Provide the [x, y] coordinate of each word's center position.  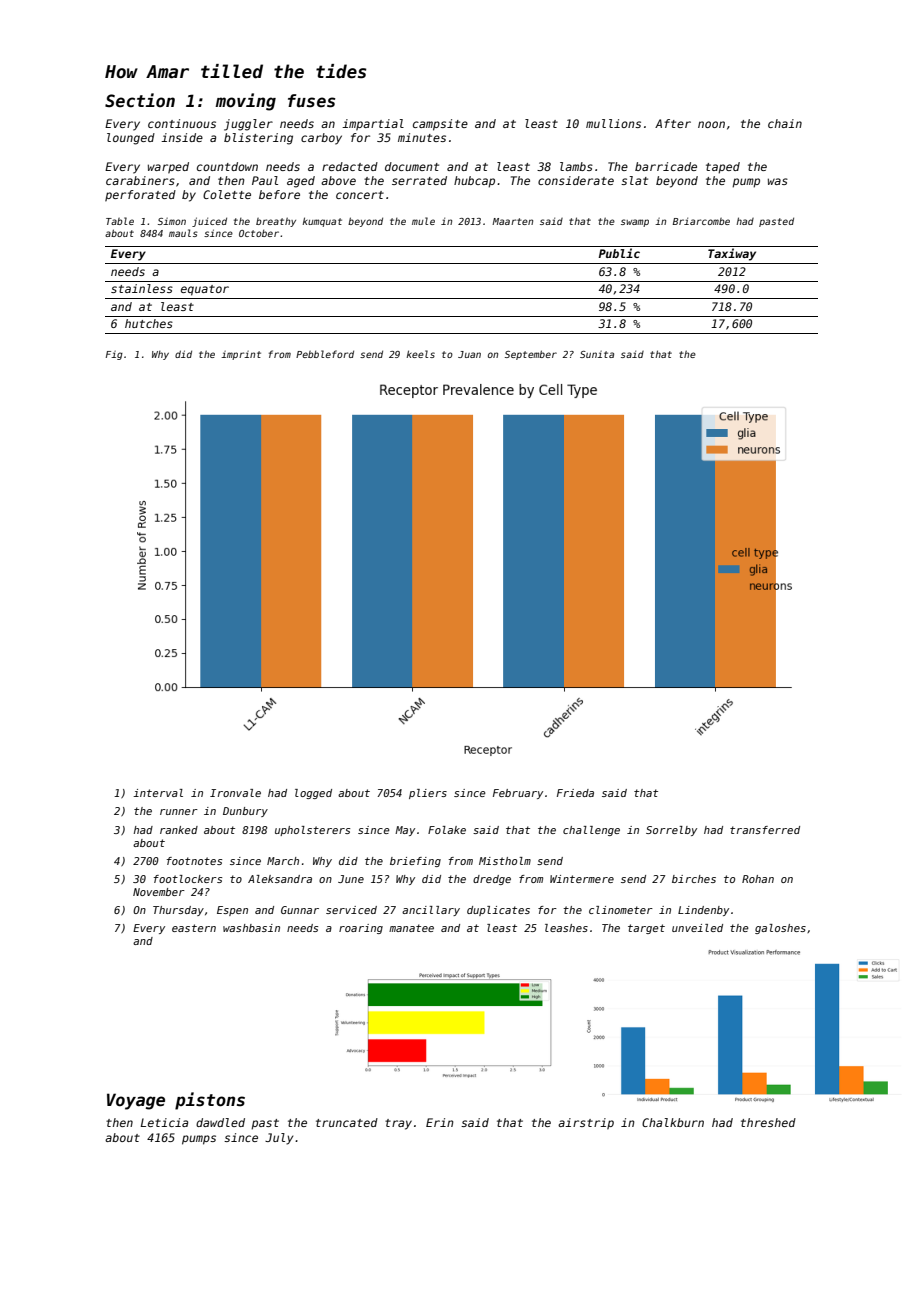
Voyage [136, 1101]
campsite [440, 125]
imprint [241, 355]
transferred [765, 830]
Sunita [597, 354]
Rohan [758, 879]
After [673, 123]
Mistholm [505, 861]
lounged [131, 139]
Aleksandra [280, 879]
